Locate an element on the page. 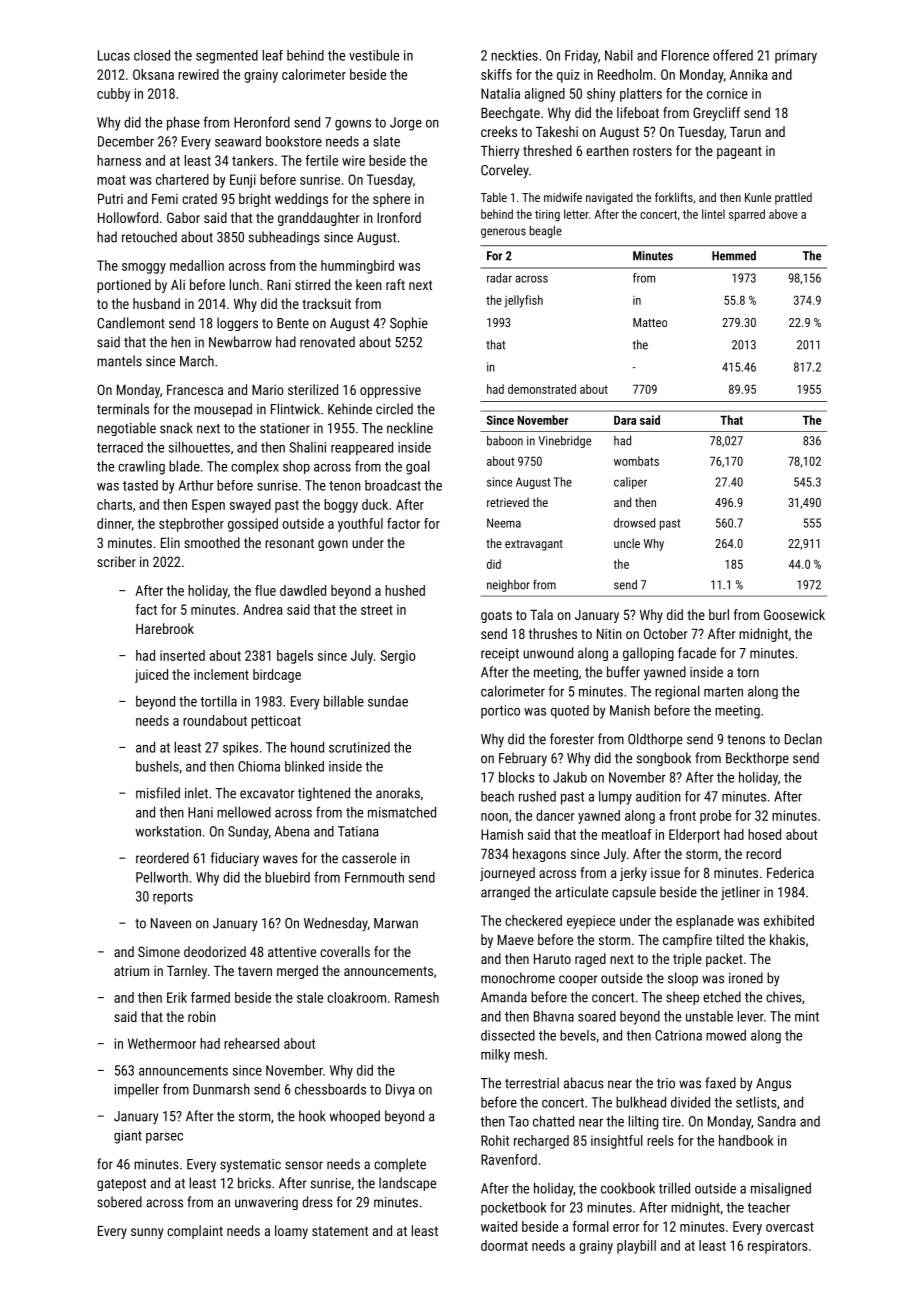  Matteo is located at coordinates (650, 322).
